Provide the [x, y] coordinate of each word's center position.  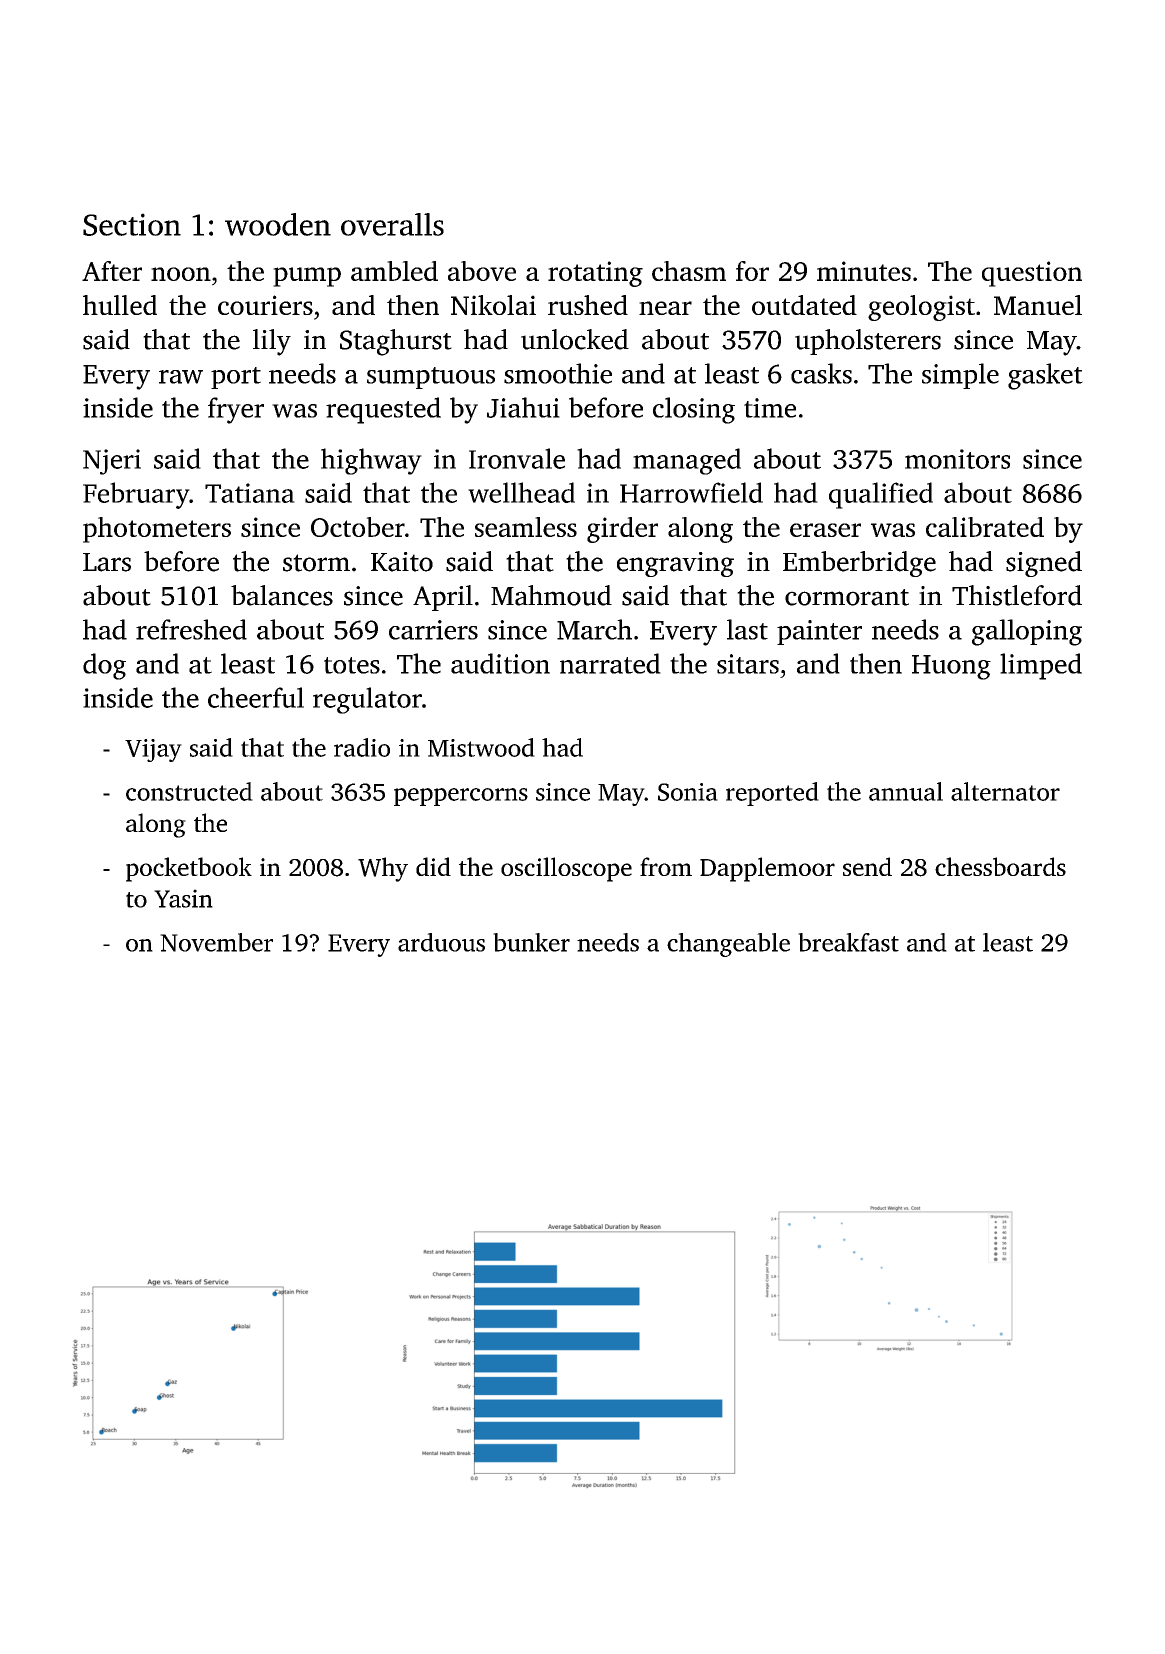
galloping [1027, 632]
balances [282, 595]
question [1032, 274]
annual [906, 791]
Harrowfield [691, 492]
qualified [881, 495]
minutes [864, 271]
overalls [392, 224]
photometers [157, 530]
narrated [610, 663]
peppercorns [461, 797]
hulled [120, 305]
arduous [441, 942]
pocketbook [189, 869]
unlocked [575, 339]
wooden [278, 224]
